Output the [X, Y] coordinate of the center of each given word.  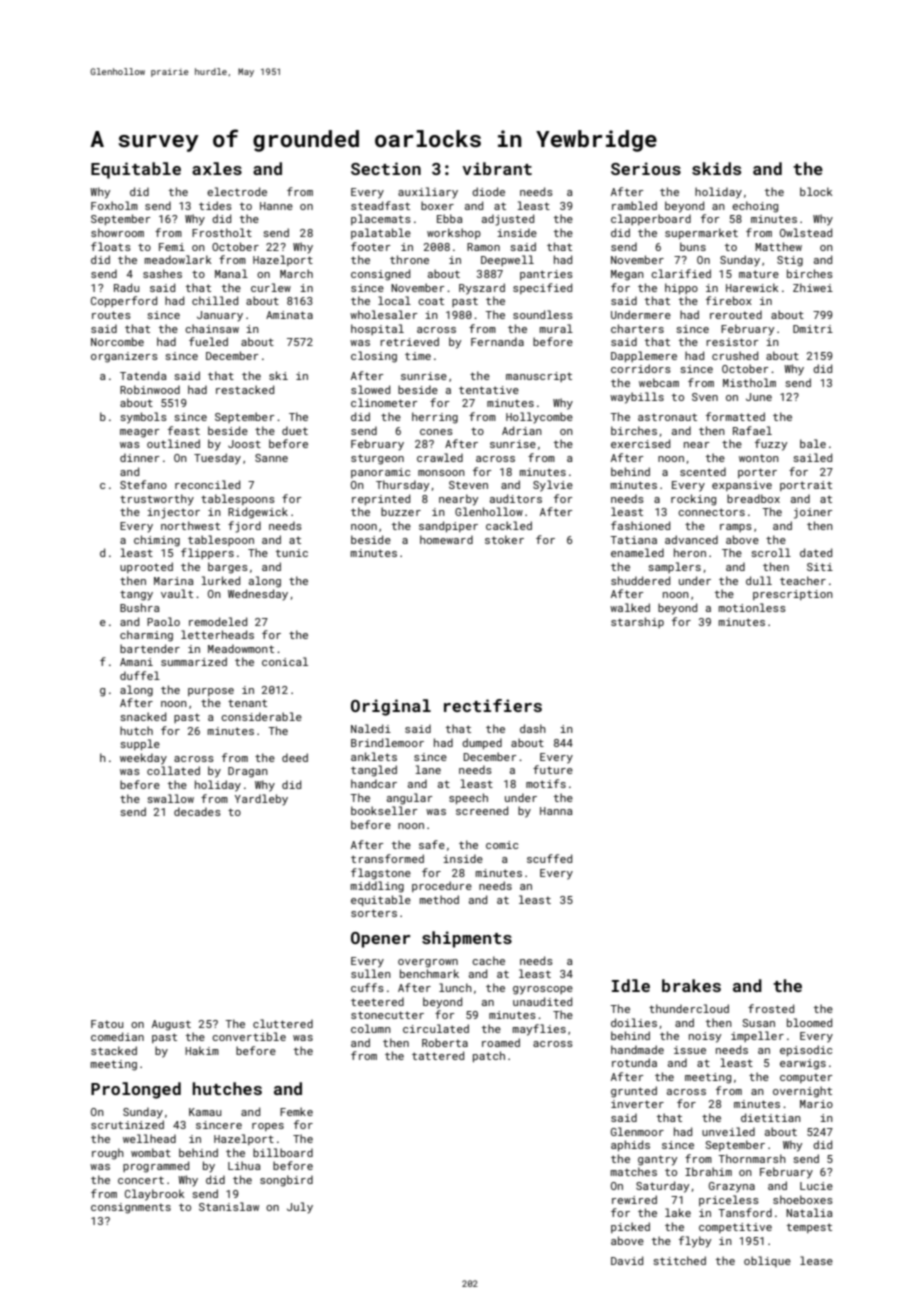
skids [716, 168]
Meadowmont [241, 648]
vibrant [497, 168]
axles [217, 168]
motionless [752, 607]
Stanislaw [229, 1206]
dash [533, 728]
